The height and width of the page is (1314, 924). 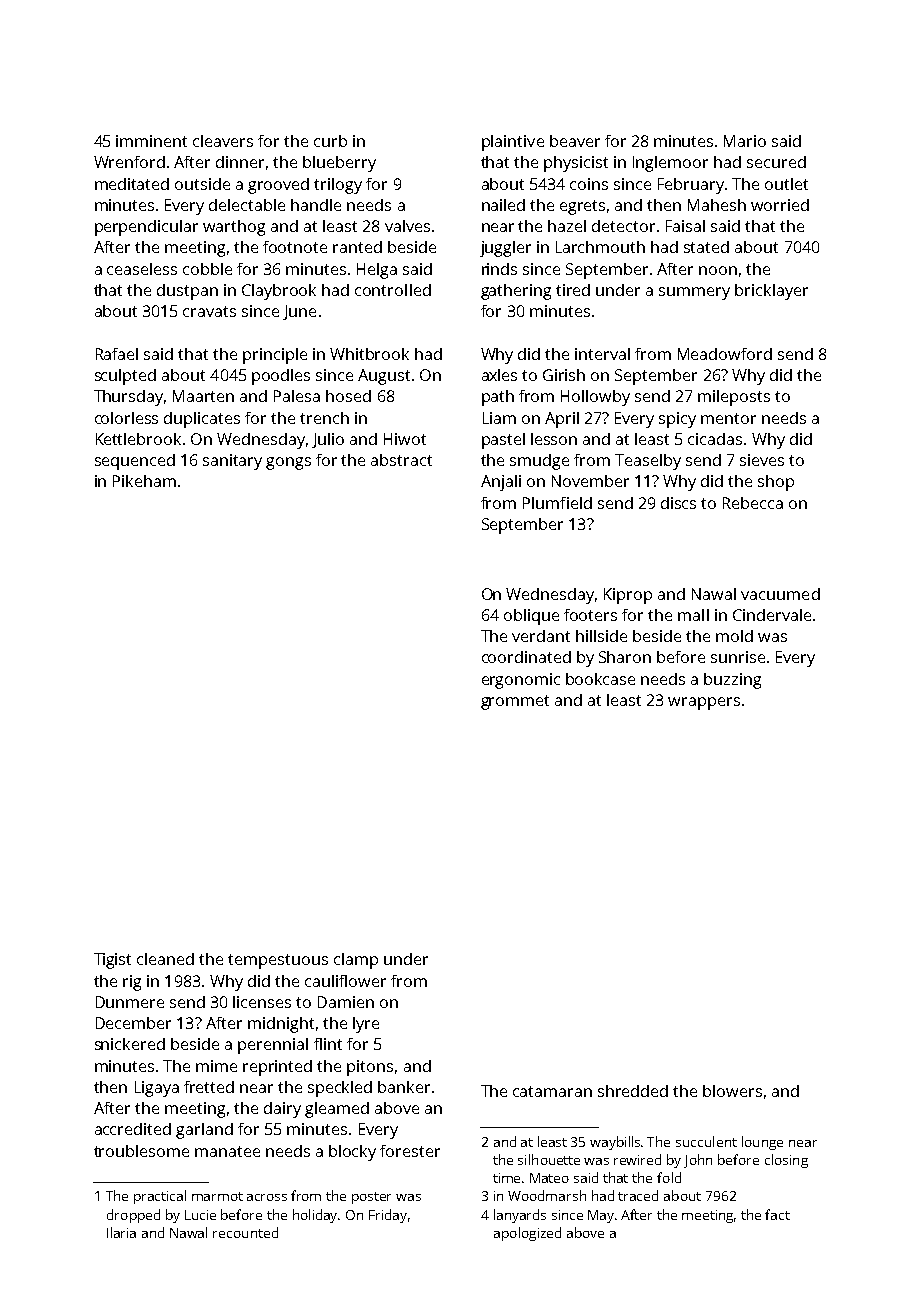 What do you see at coordinates (628, 596) in the page?
I see `Kiprop` at bounding box center [628, 596].
